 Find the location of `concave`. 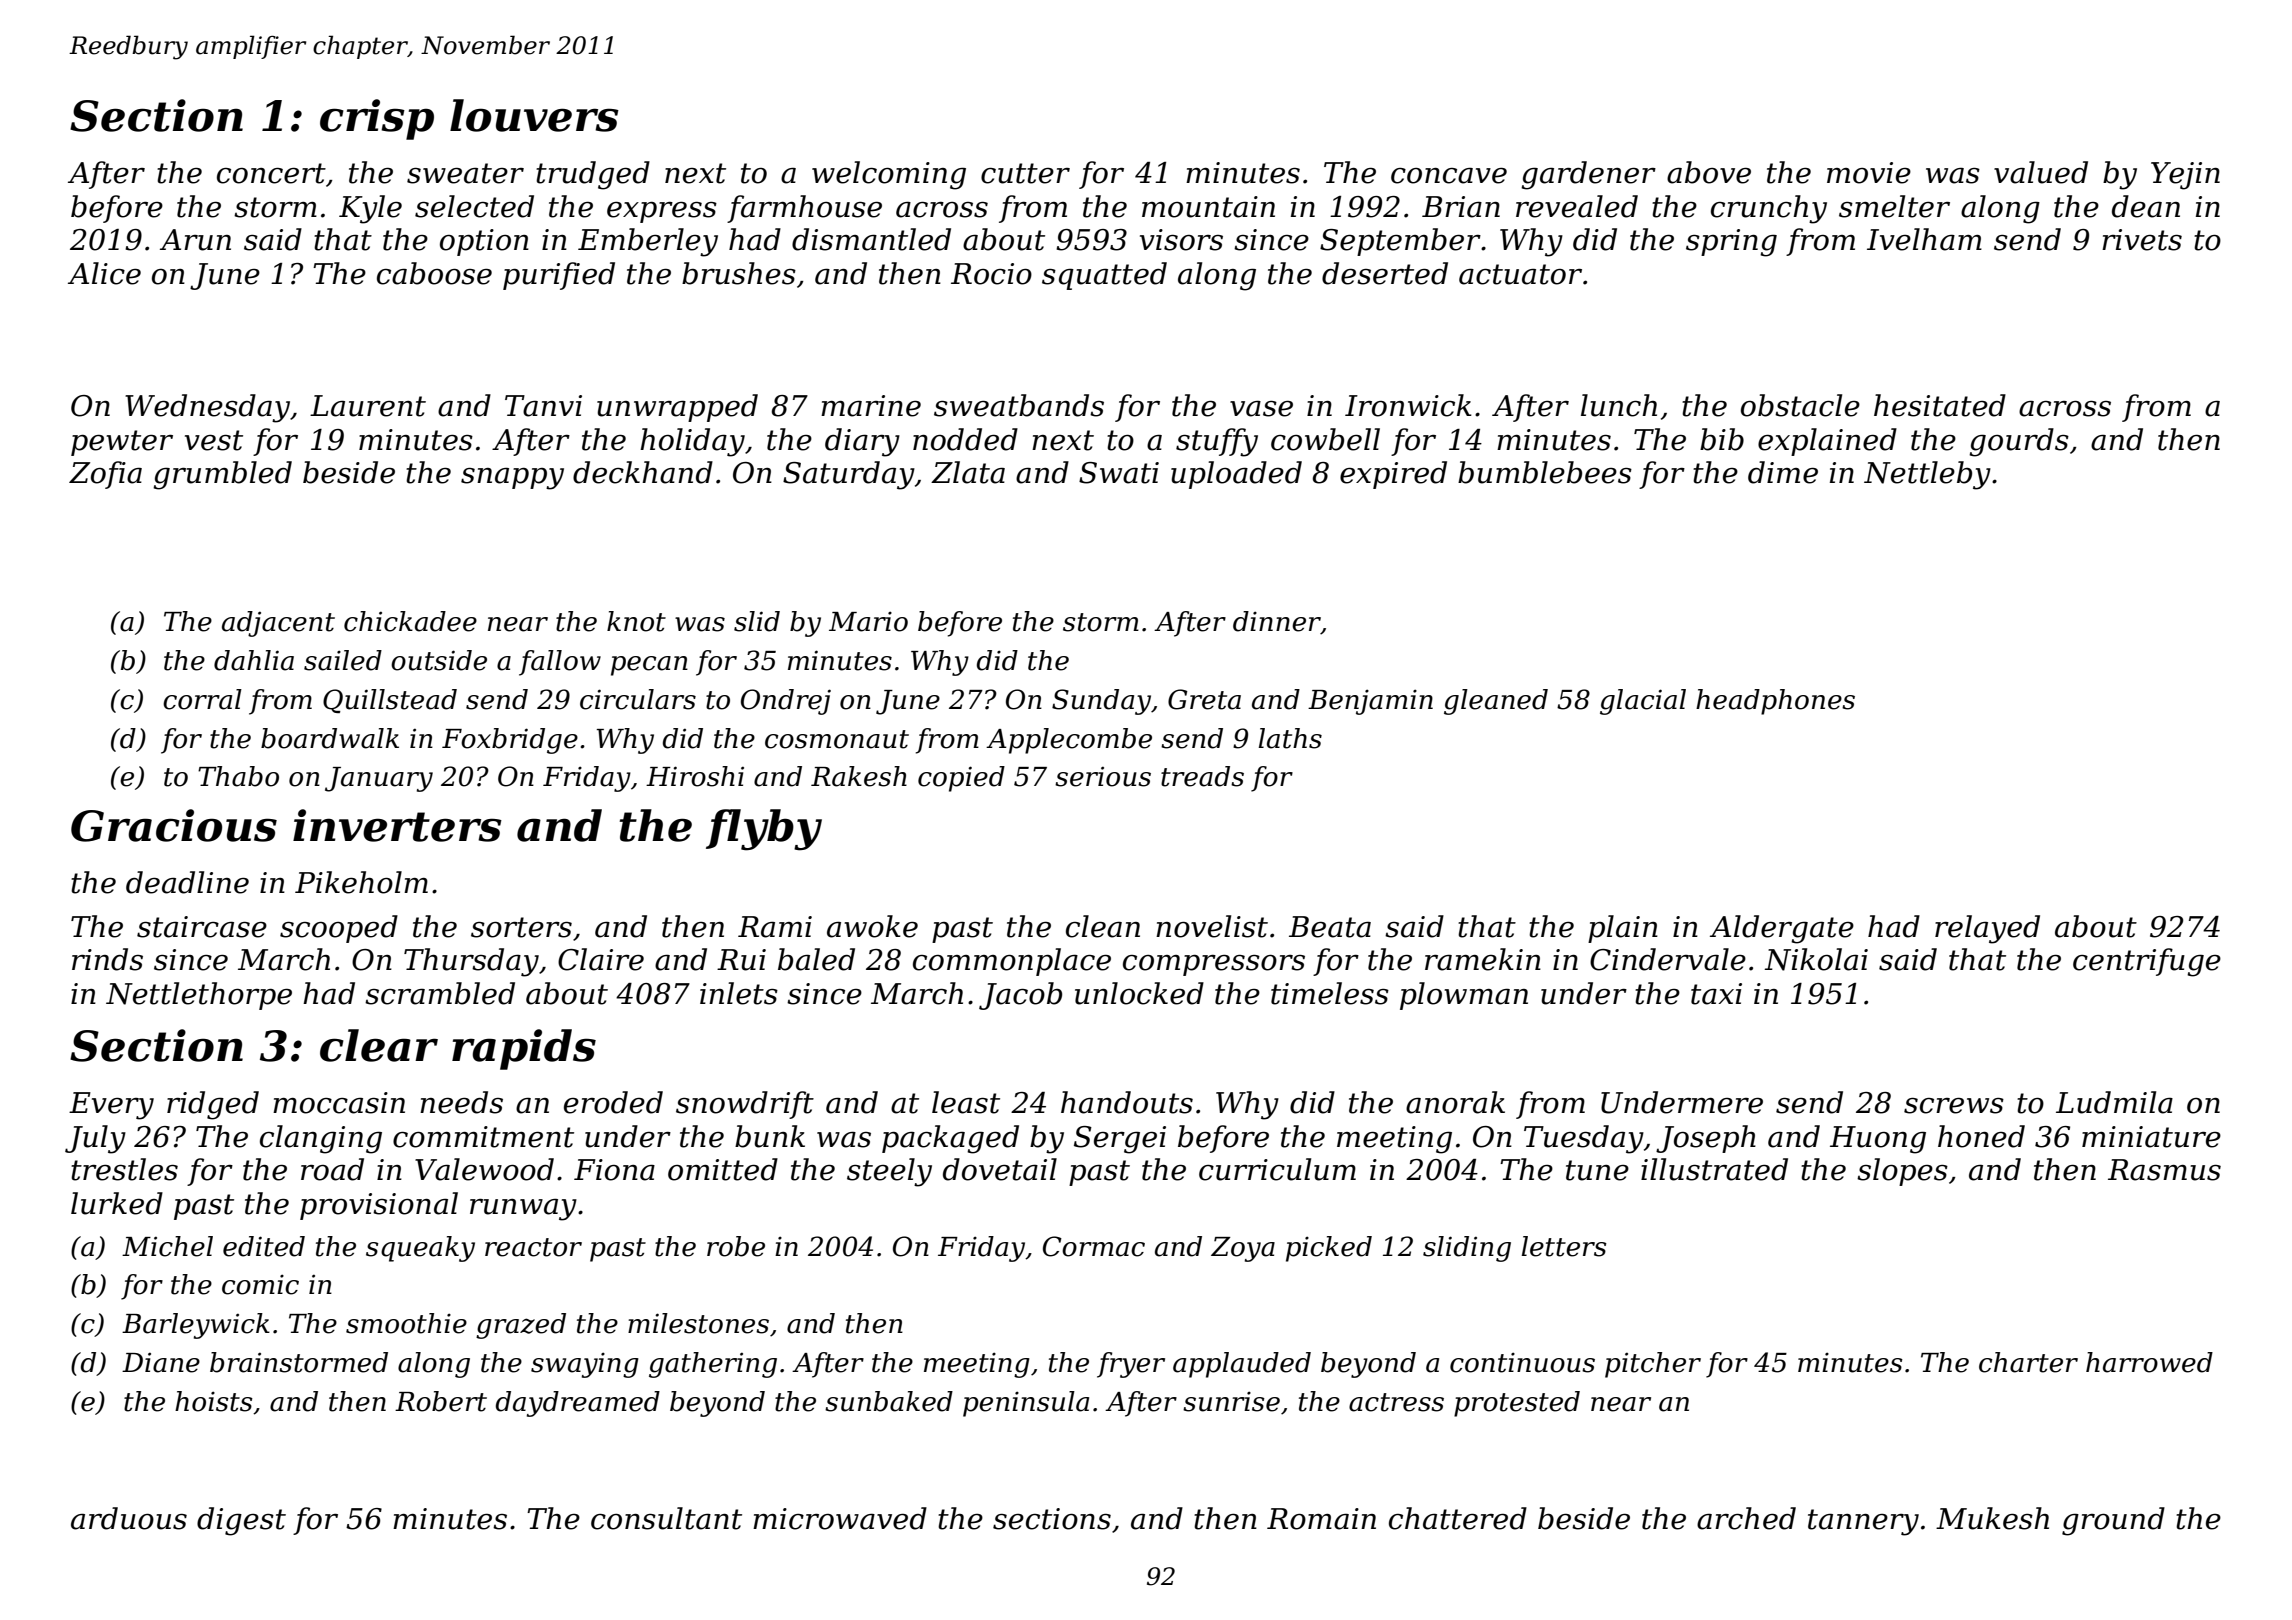

concave is located at coordinates (1449, 176).
